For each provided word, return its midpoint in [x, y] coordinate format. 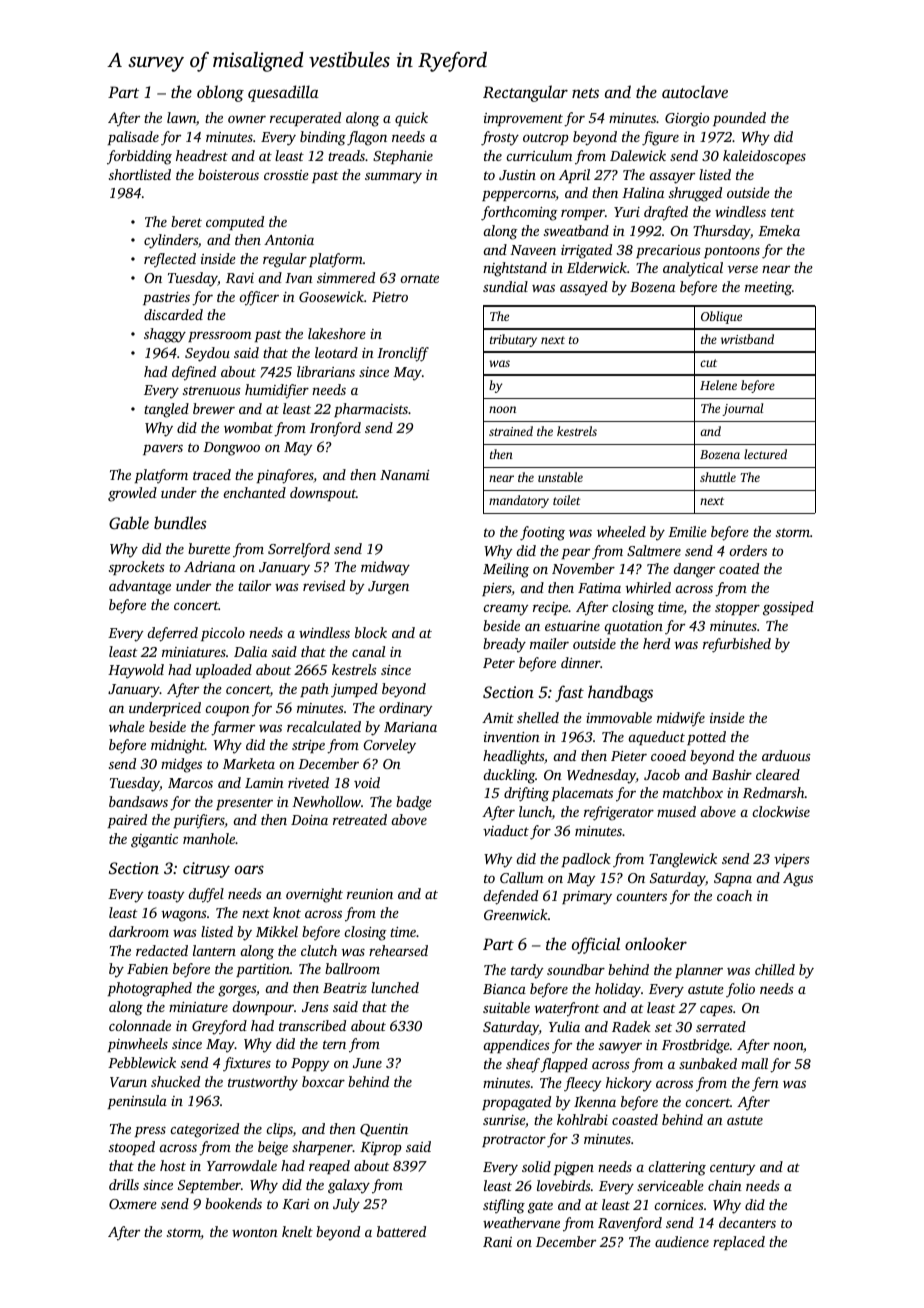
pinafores [285, 476]
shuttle [718, 477]
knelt [297, 1231]
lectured [765, 454]
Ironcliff [403, 354]
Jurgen [388, 588]
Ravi [240, 278]
